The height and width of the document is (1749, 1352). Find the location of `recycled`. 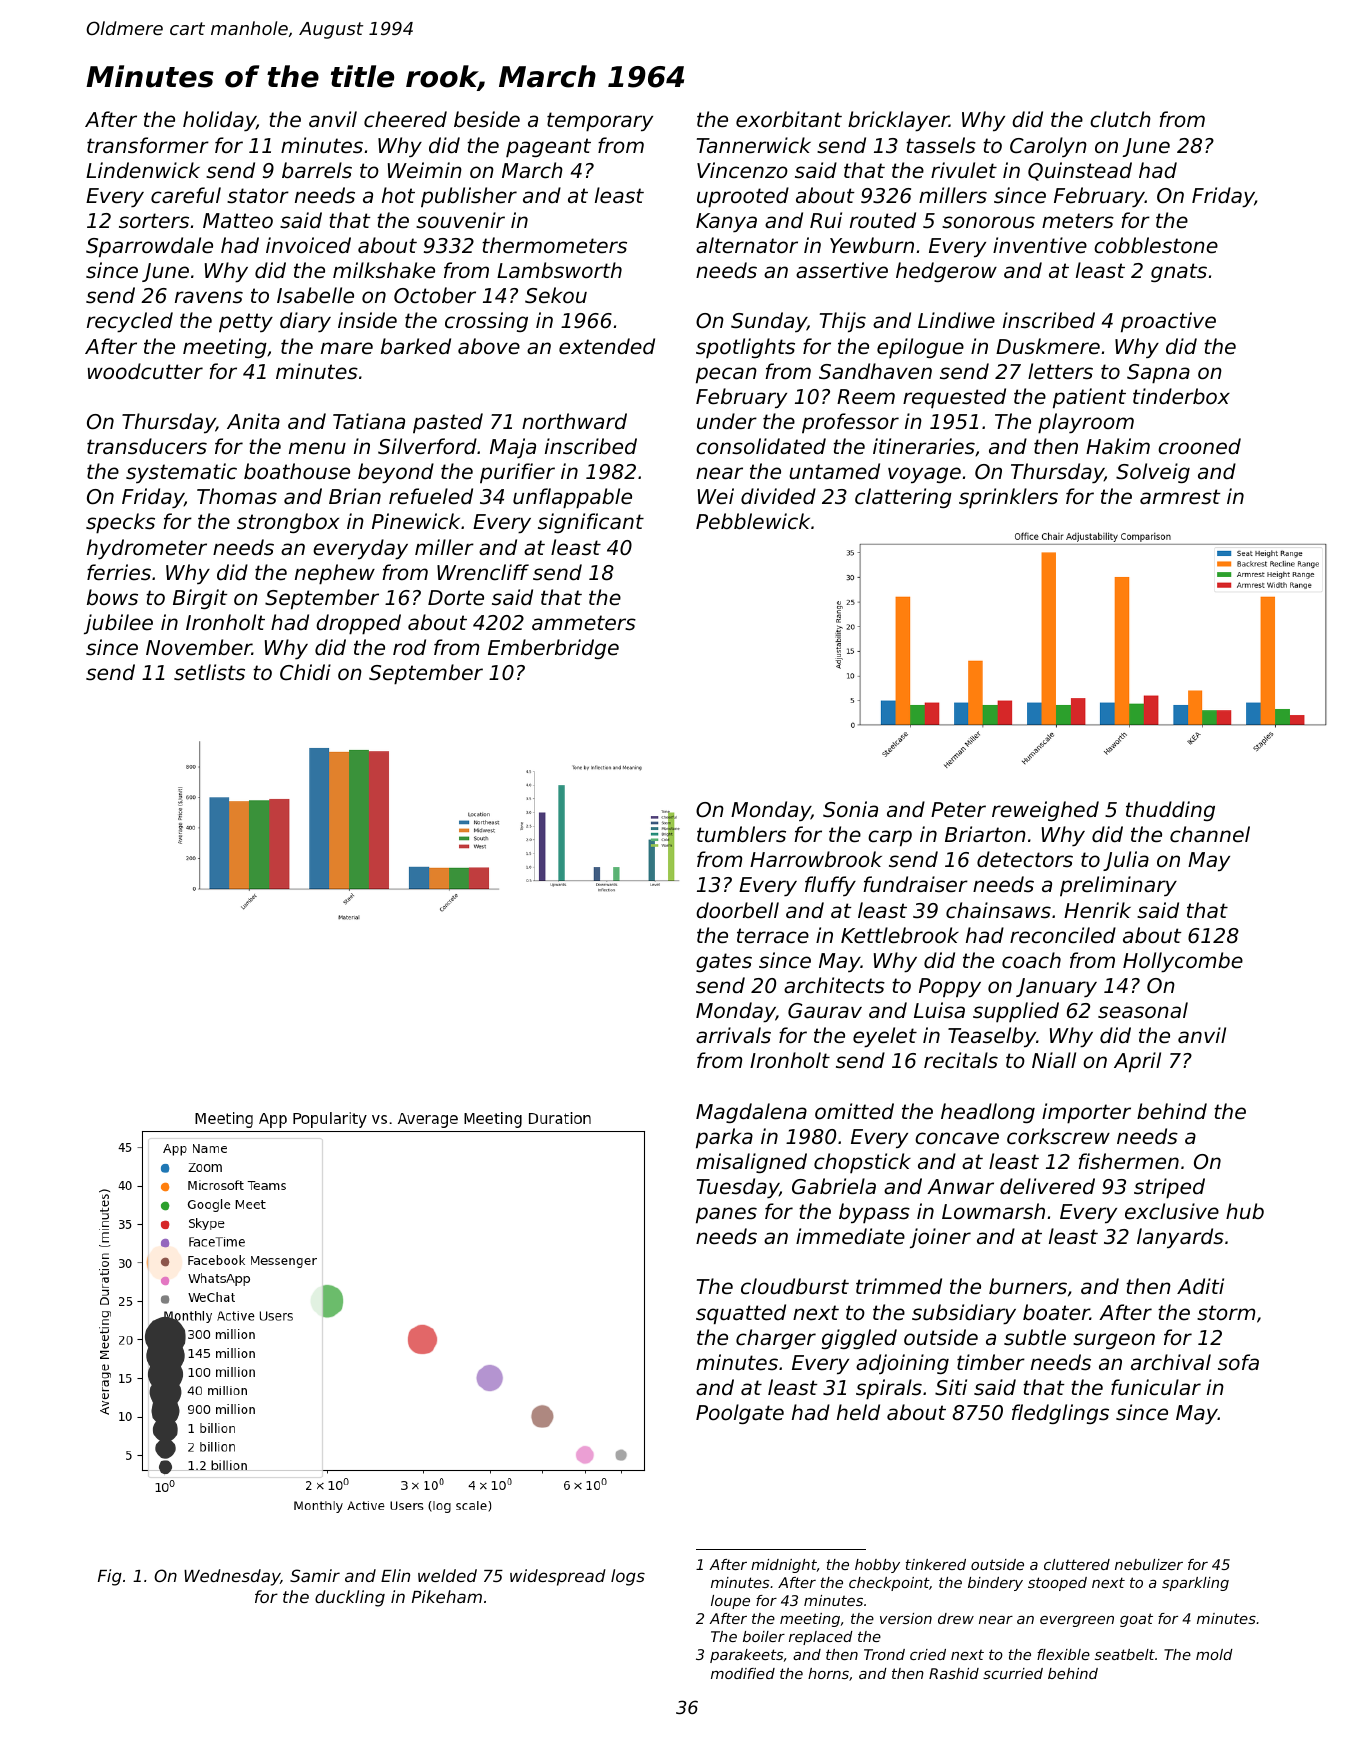

recycled is located at coordinates (130, 322).
